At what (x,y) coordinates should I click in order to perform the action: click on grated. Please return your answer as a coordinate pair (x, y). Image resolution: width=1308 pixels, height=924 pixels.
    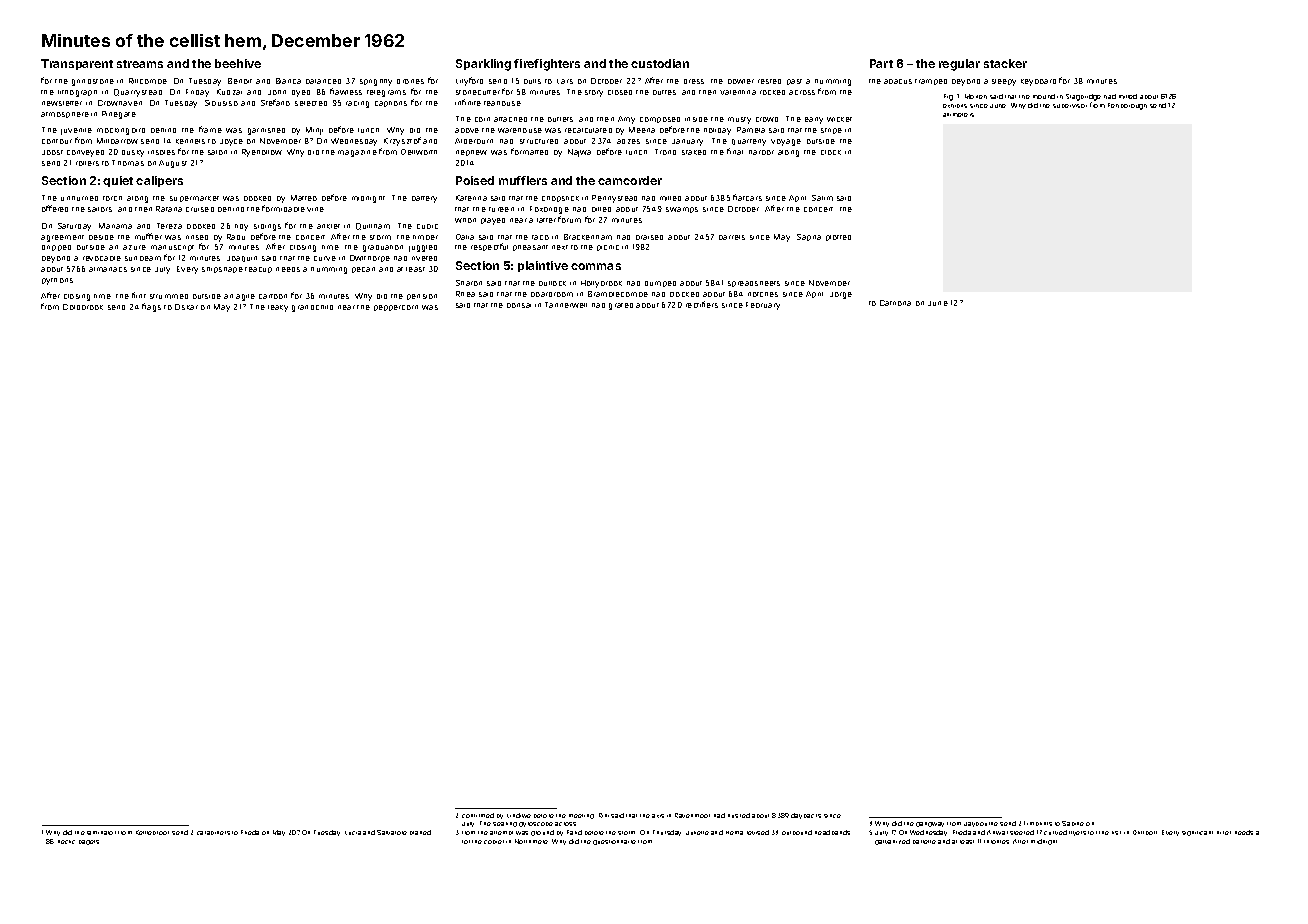
    Looking at the image, I should click on (621, 306).
